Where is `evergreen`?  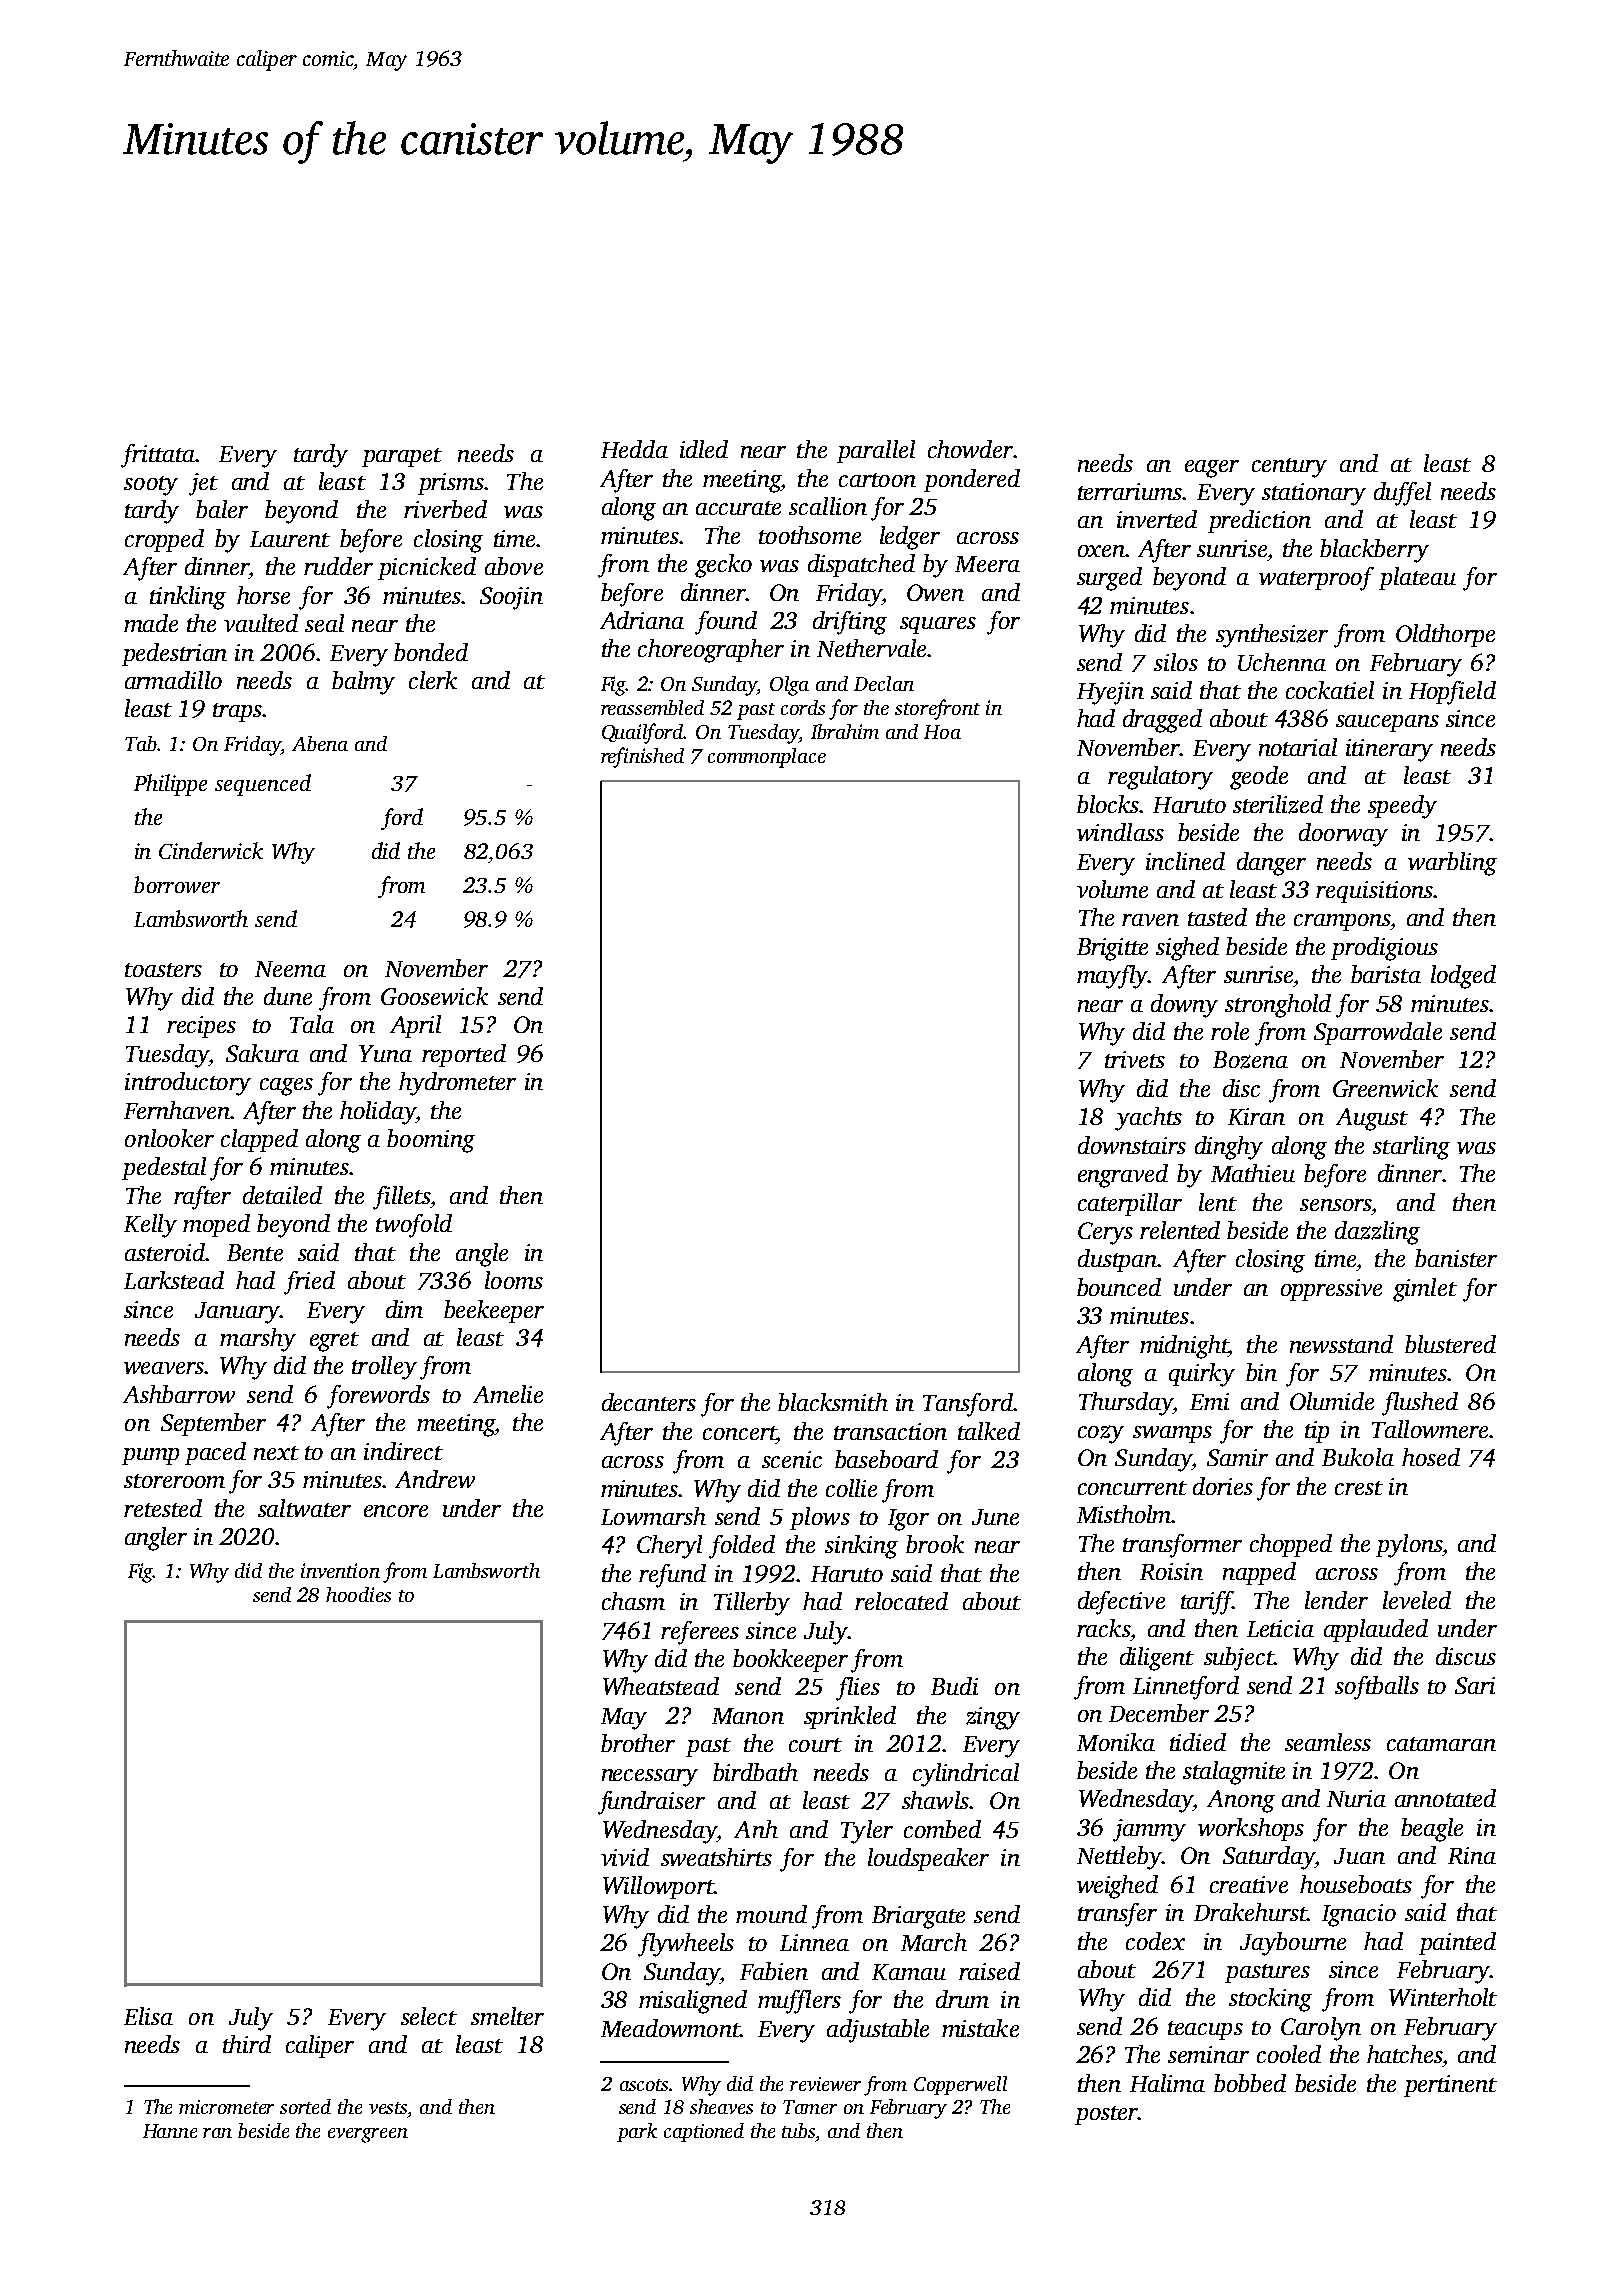
evergreen is located at coordinates (368, 2135).
